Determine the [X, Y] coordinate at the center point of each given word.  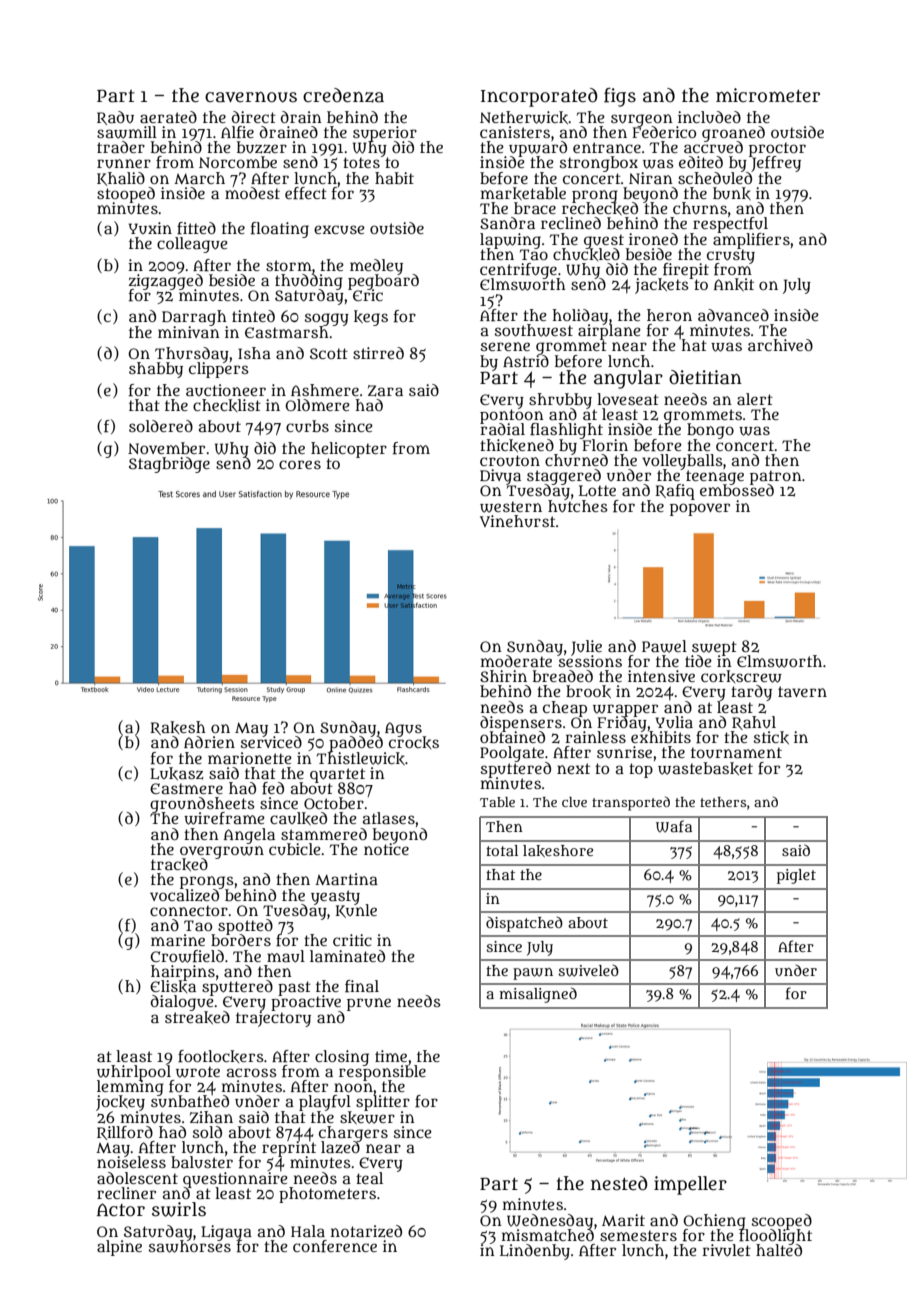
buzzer [262, 147]
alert [755, 399]
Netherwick [524, 117]
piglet [796, 876]
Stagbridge [169, 465]
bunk [732, 193]
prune [369, 1004]
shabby [156, 370]
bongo [710, 431]
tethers [723, 802]
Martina [346, 879]
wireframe [224, 818]
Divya [500, 477]
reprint [289, 1149]
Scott [329, 353]
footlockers [221, 1056]
